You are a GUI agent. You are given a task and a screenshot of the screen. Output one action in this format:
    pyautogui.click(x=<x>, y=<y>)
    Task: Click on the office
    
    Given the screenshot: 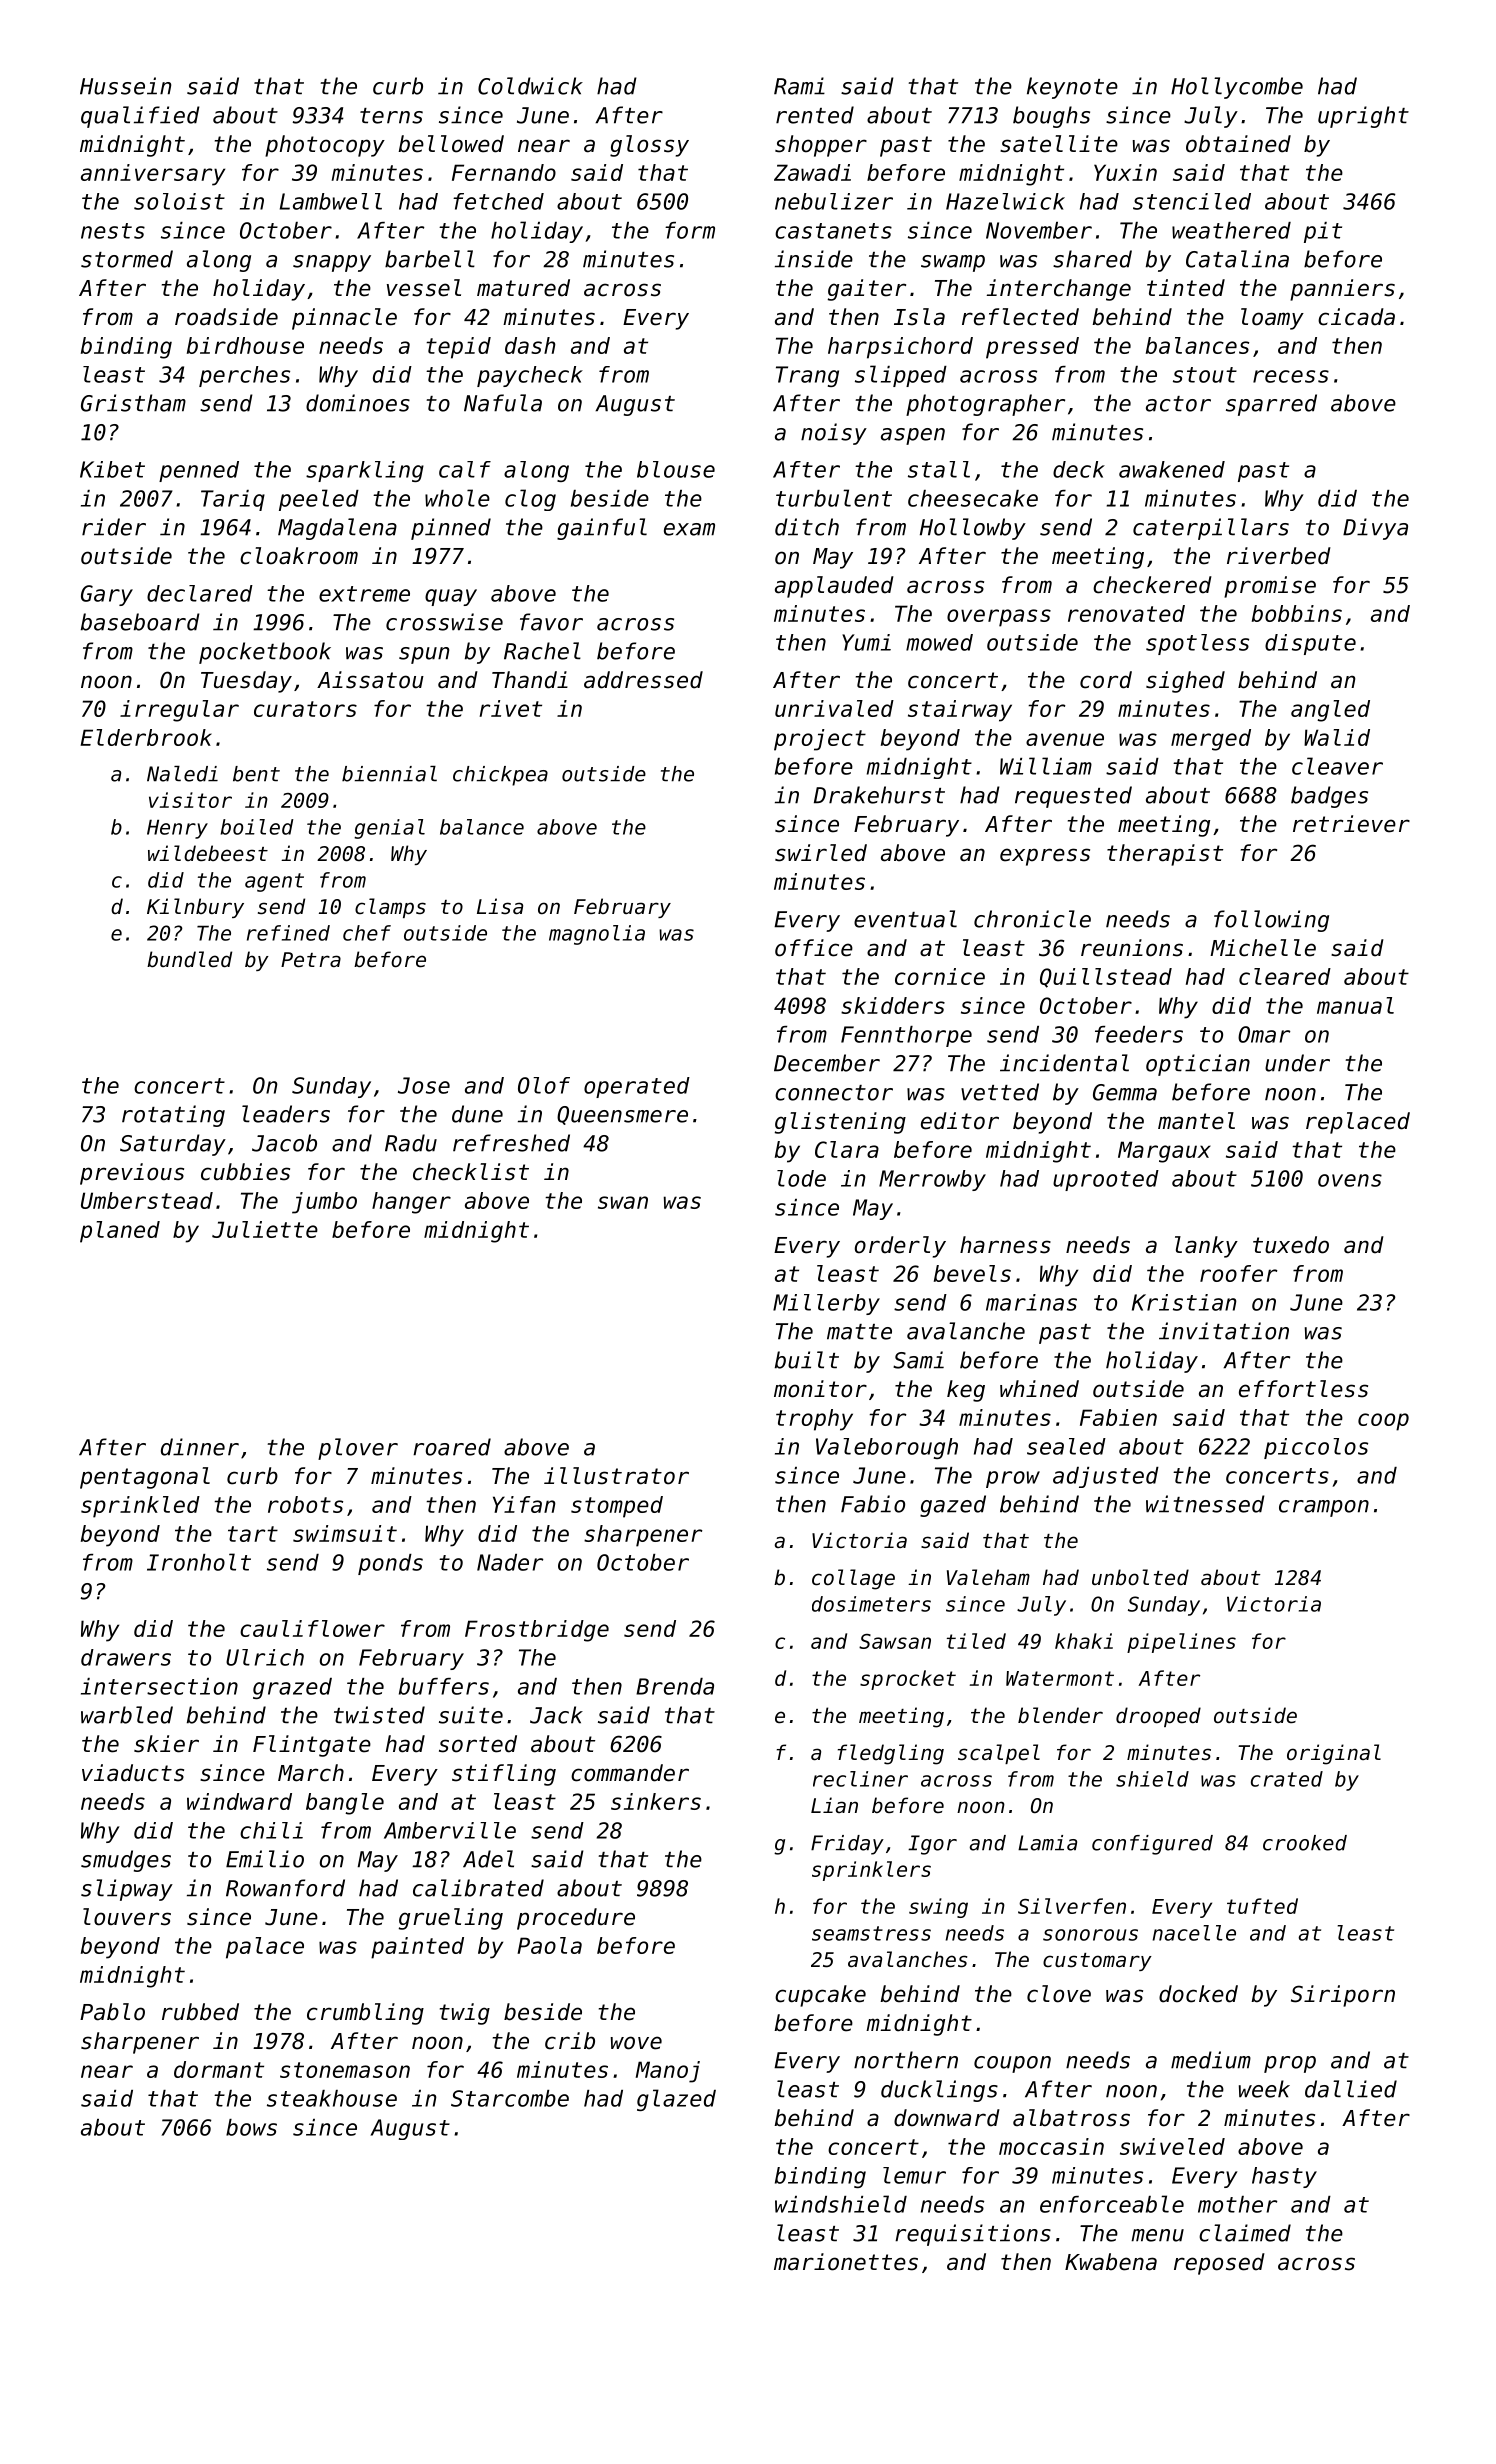 What is the action you would take?
    pyautogui.click(x=814, y=948)
